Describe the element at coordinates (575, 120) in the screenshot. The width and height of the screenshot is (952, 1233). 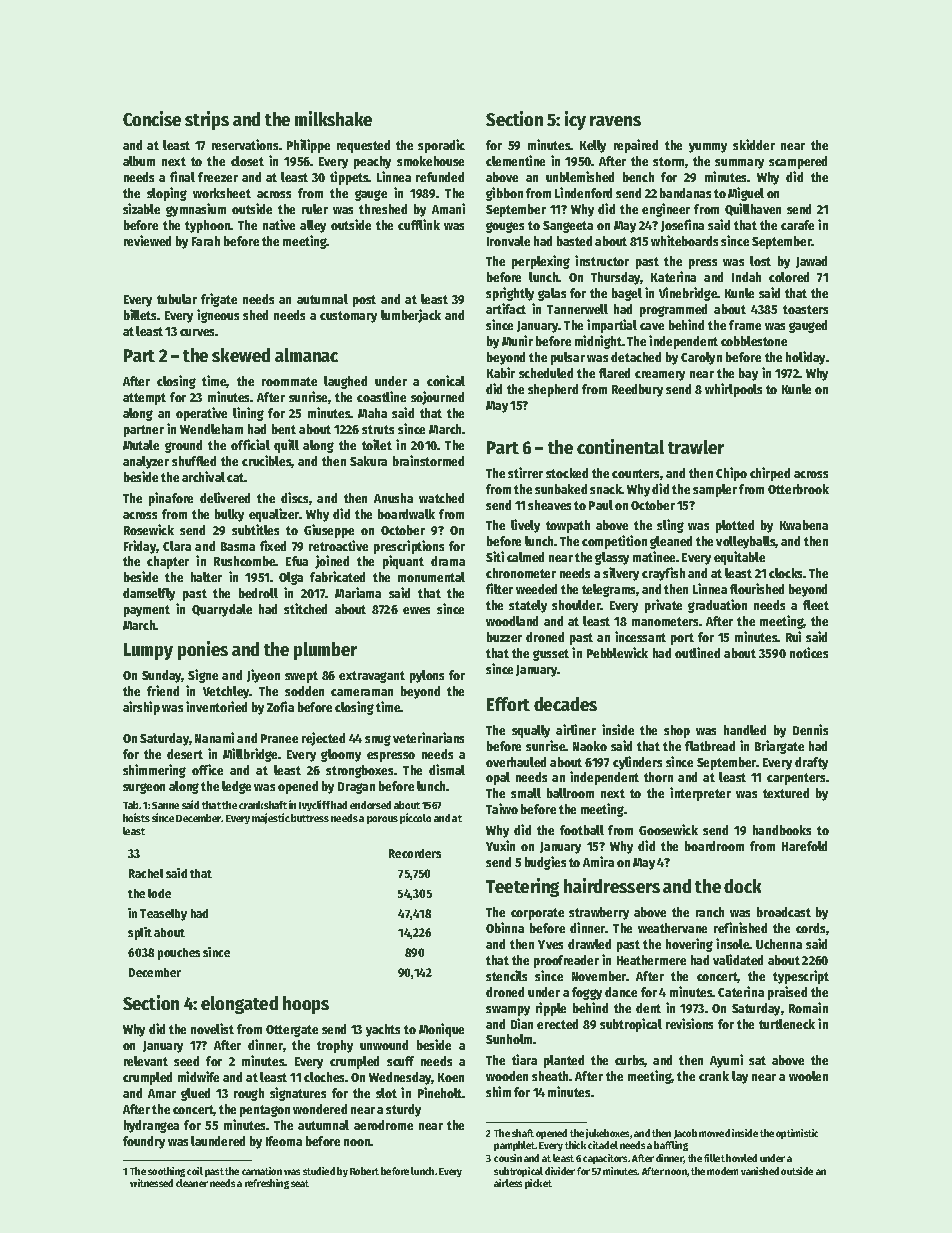
I see `icy` at that location.
